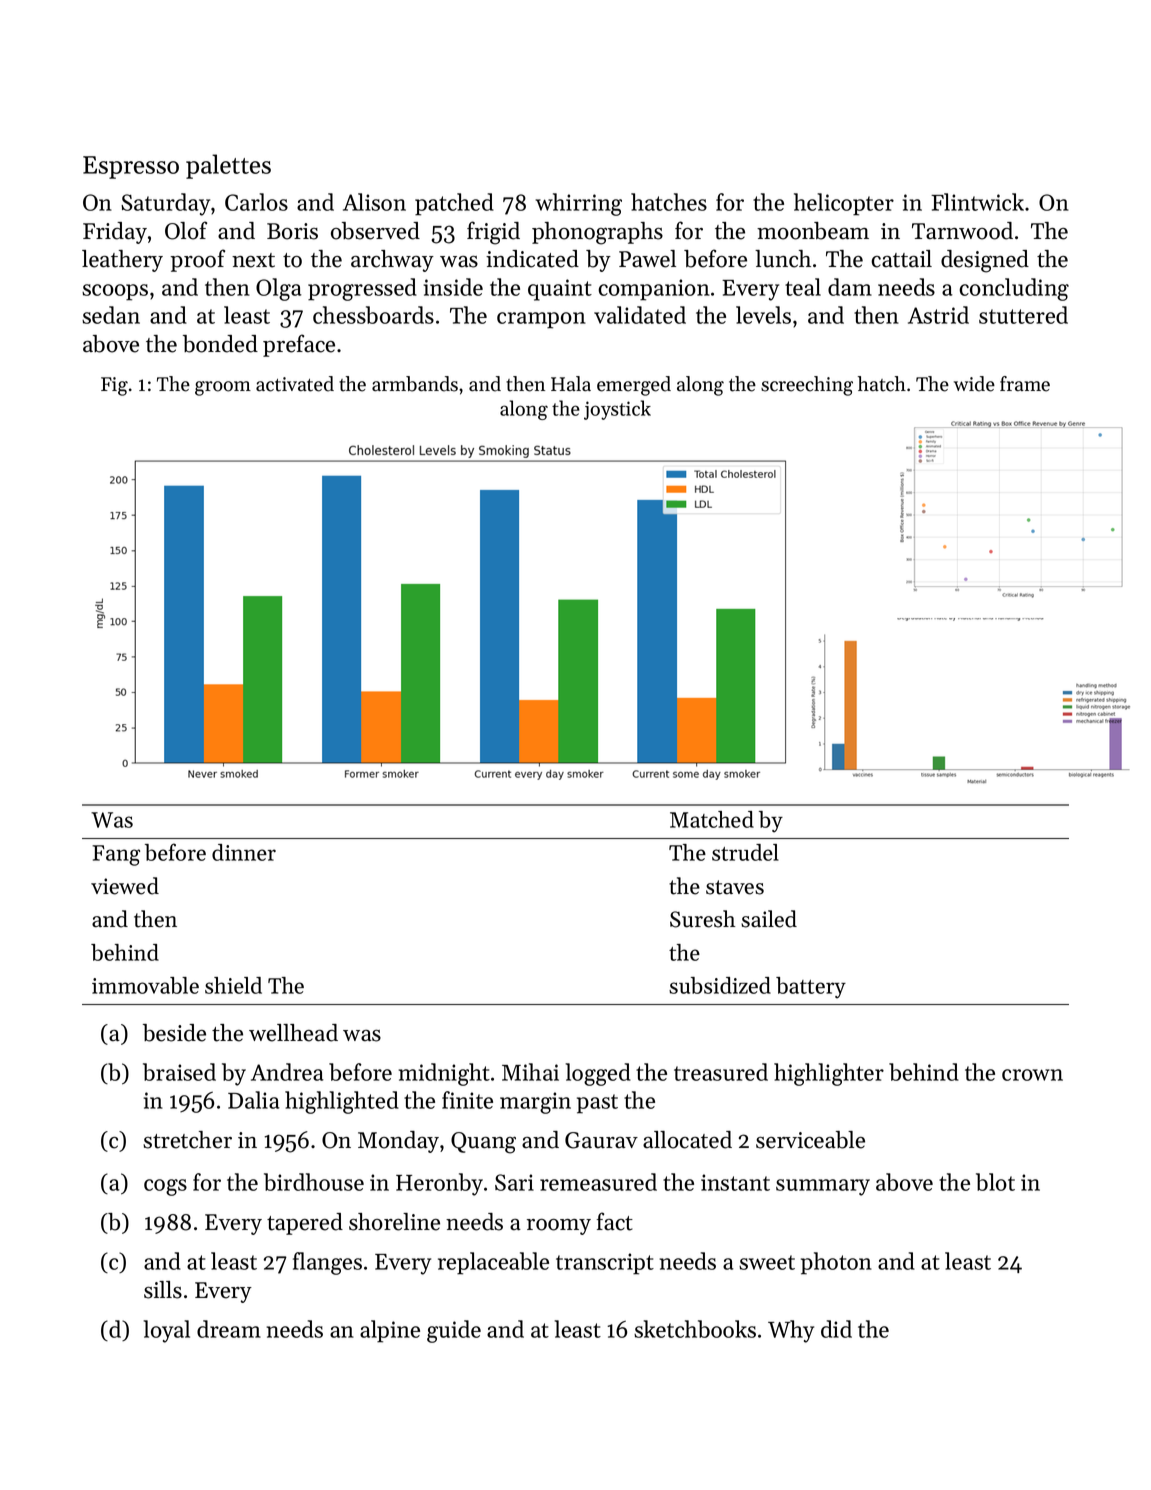 Image resolution: width=1151 pixels, height=1490 pixels. I want to click on sailed, so click(769, 919).
